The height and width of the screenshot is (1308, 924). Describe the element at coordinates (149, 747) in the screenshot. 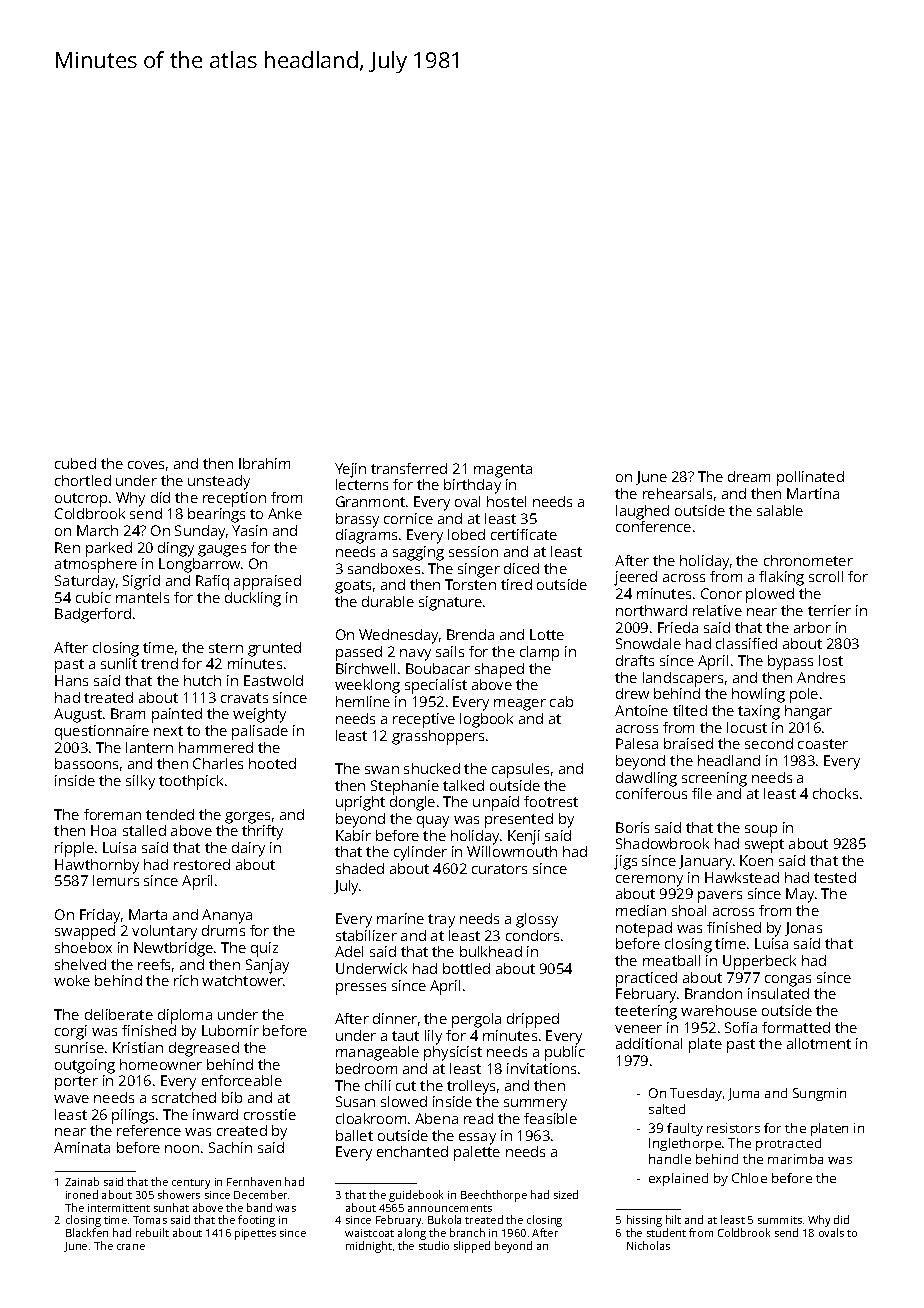

I see `lantern` at that location.
